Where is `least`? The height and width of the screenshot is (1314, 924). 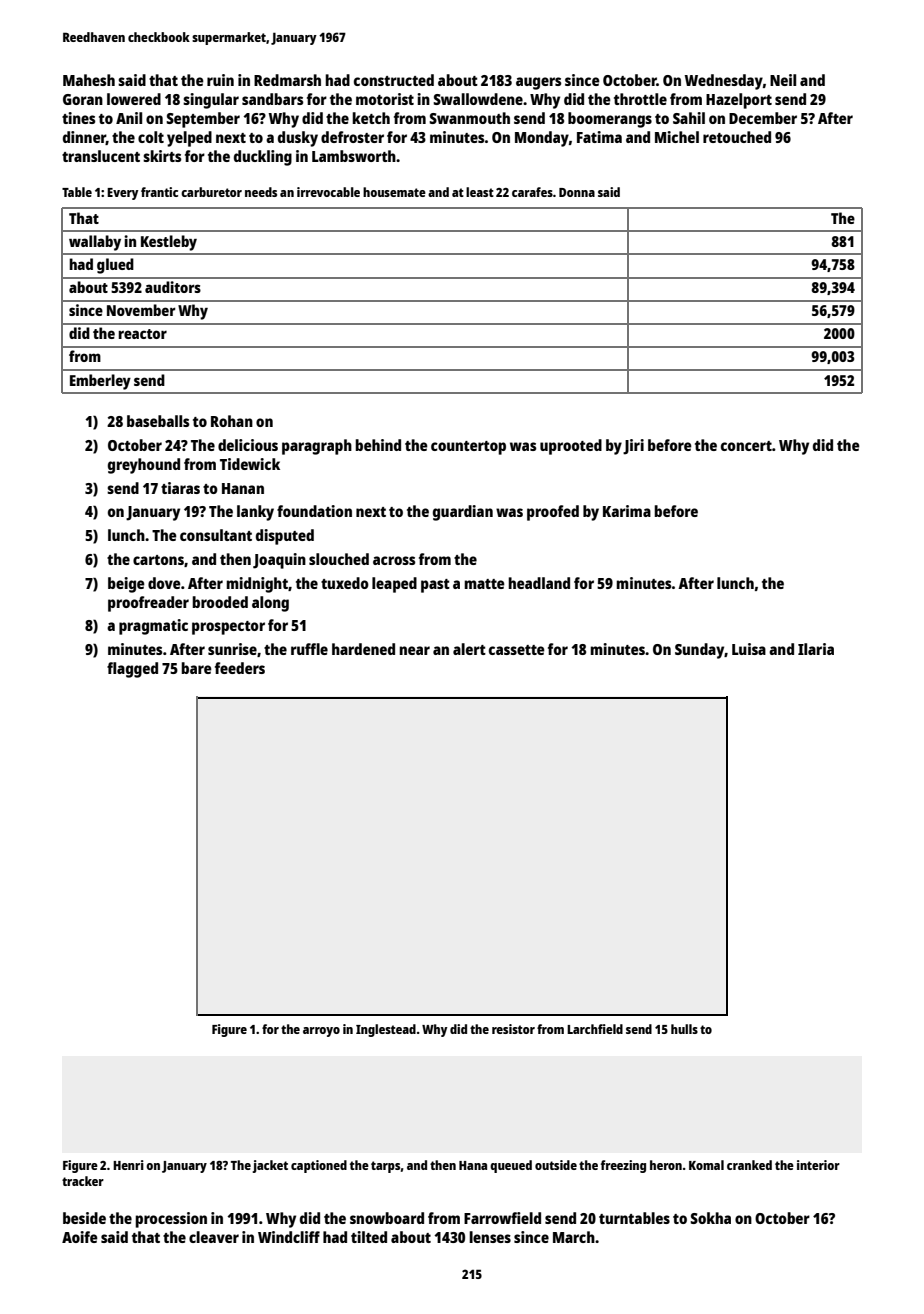
least is located at coordinates (480, 192).
